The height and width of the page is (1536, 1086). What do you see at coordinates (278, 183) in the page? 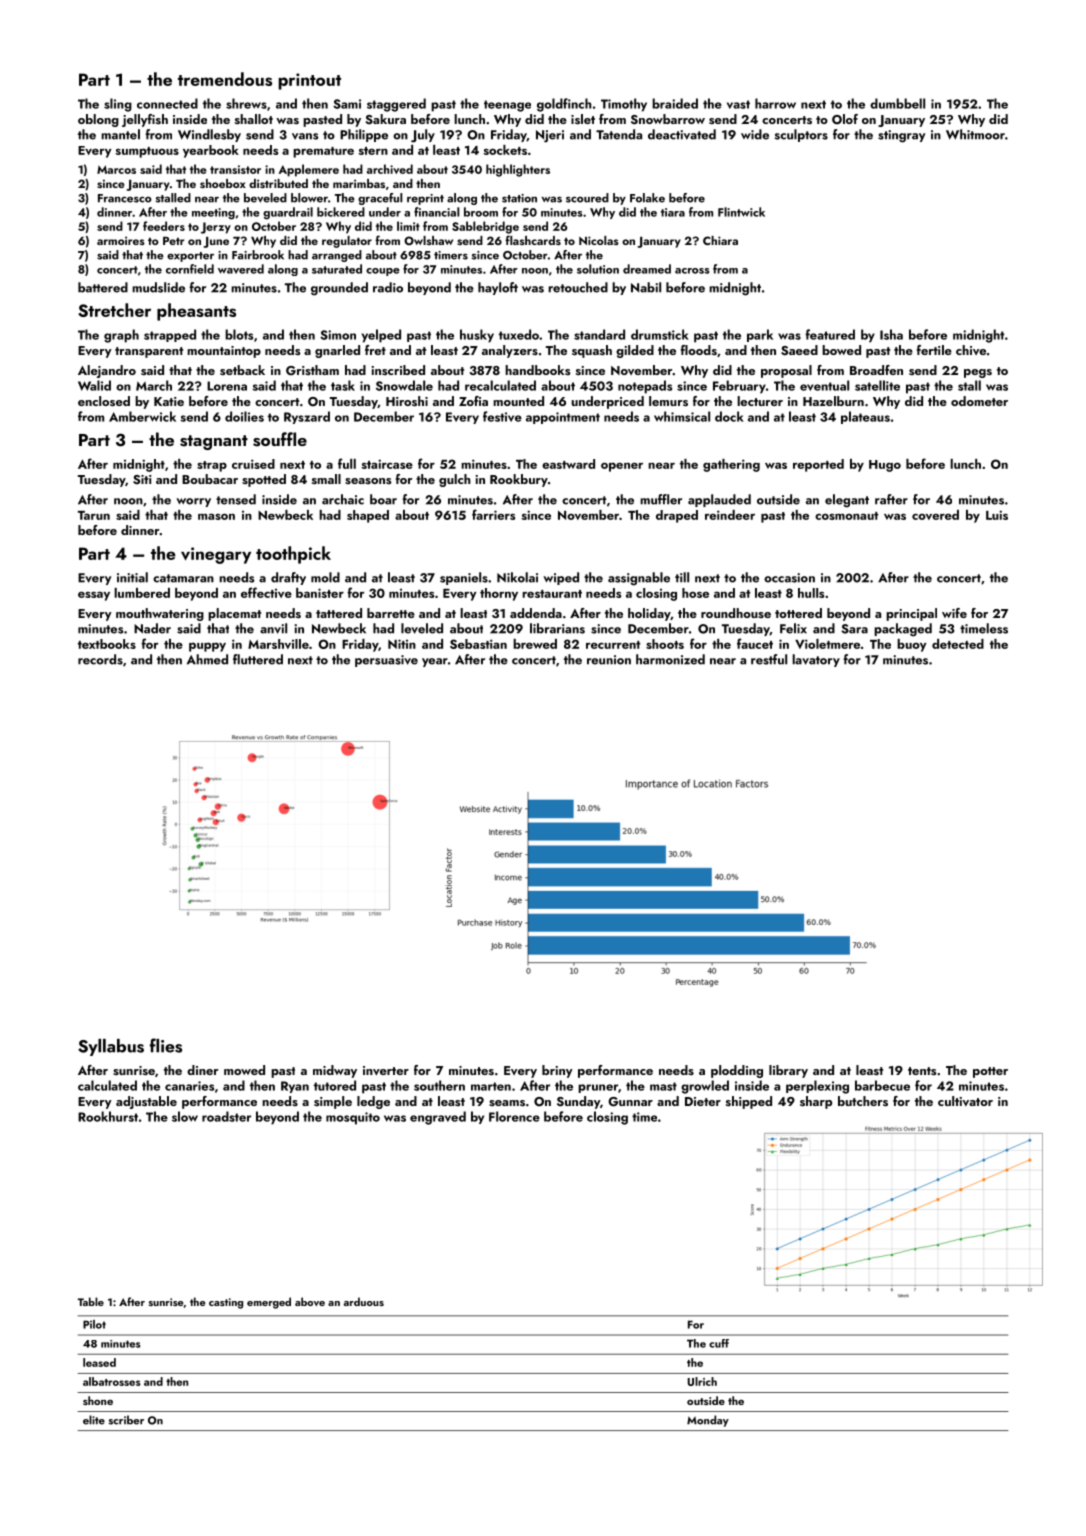
I see `distributed` at bounding box center [278, 183].
